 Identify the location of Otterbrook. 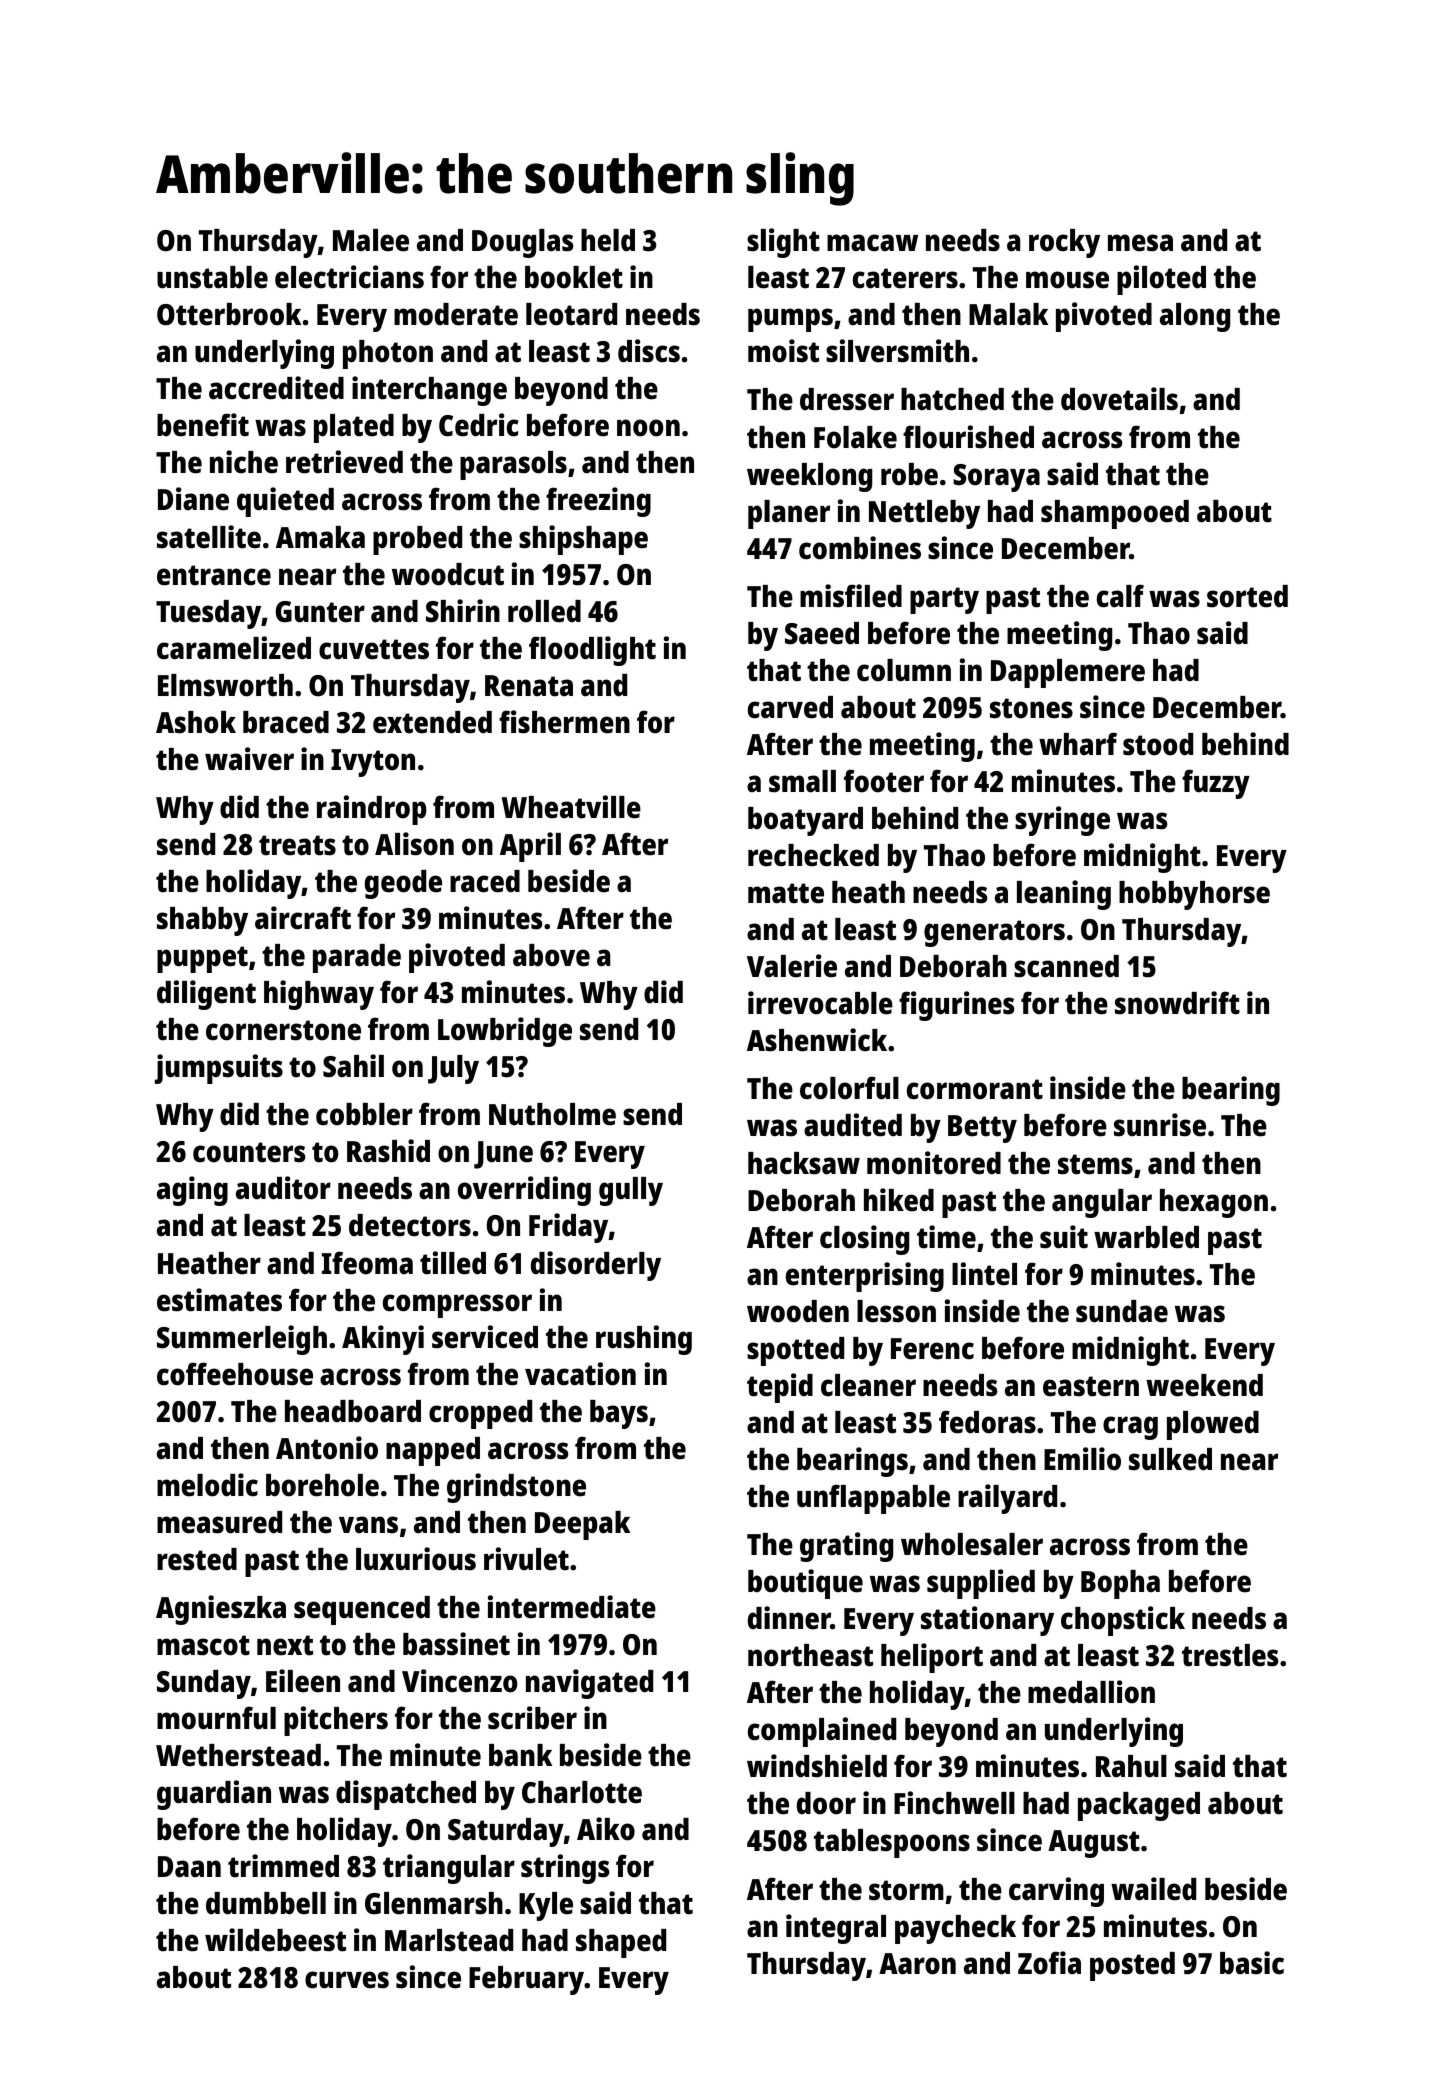
(229, 314).
